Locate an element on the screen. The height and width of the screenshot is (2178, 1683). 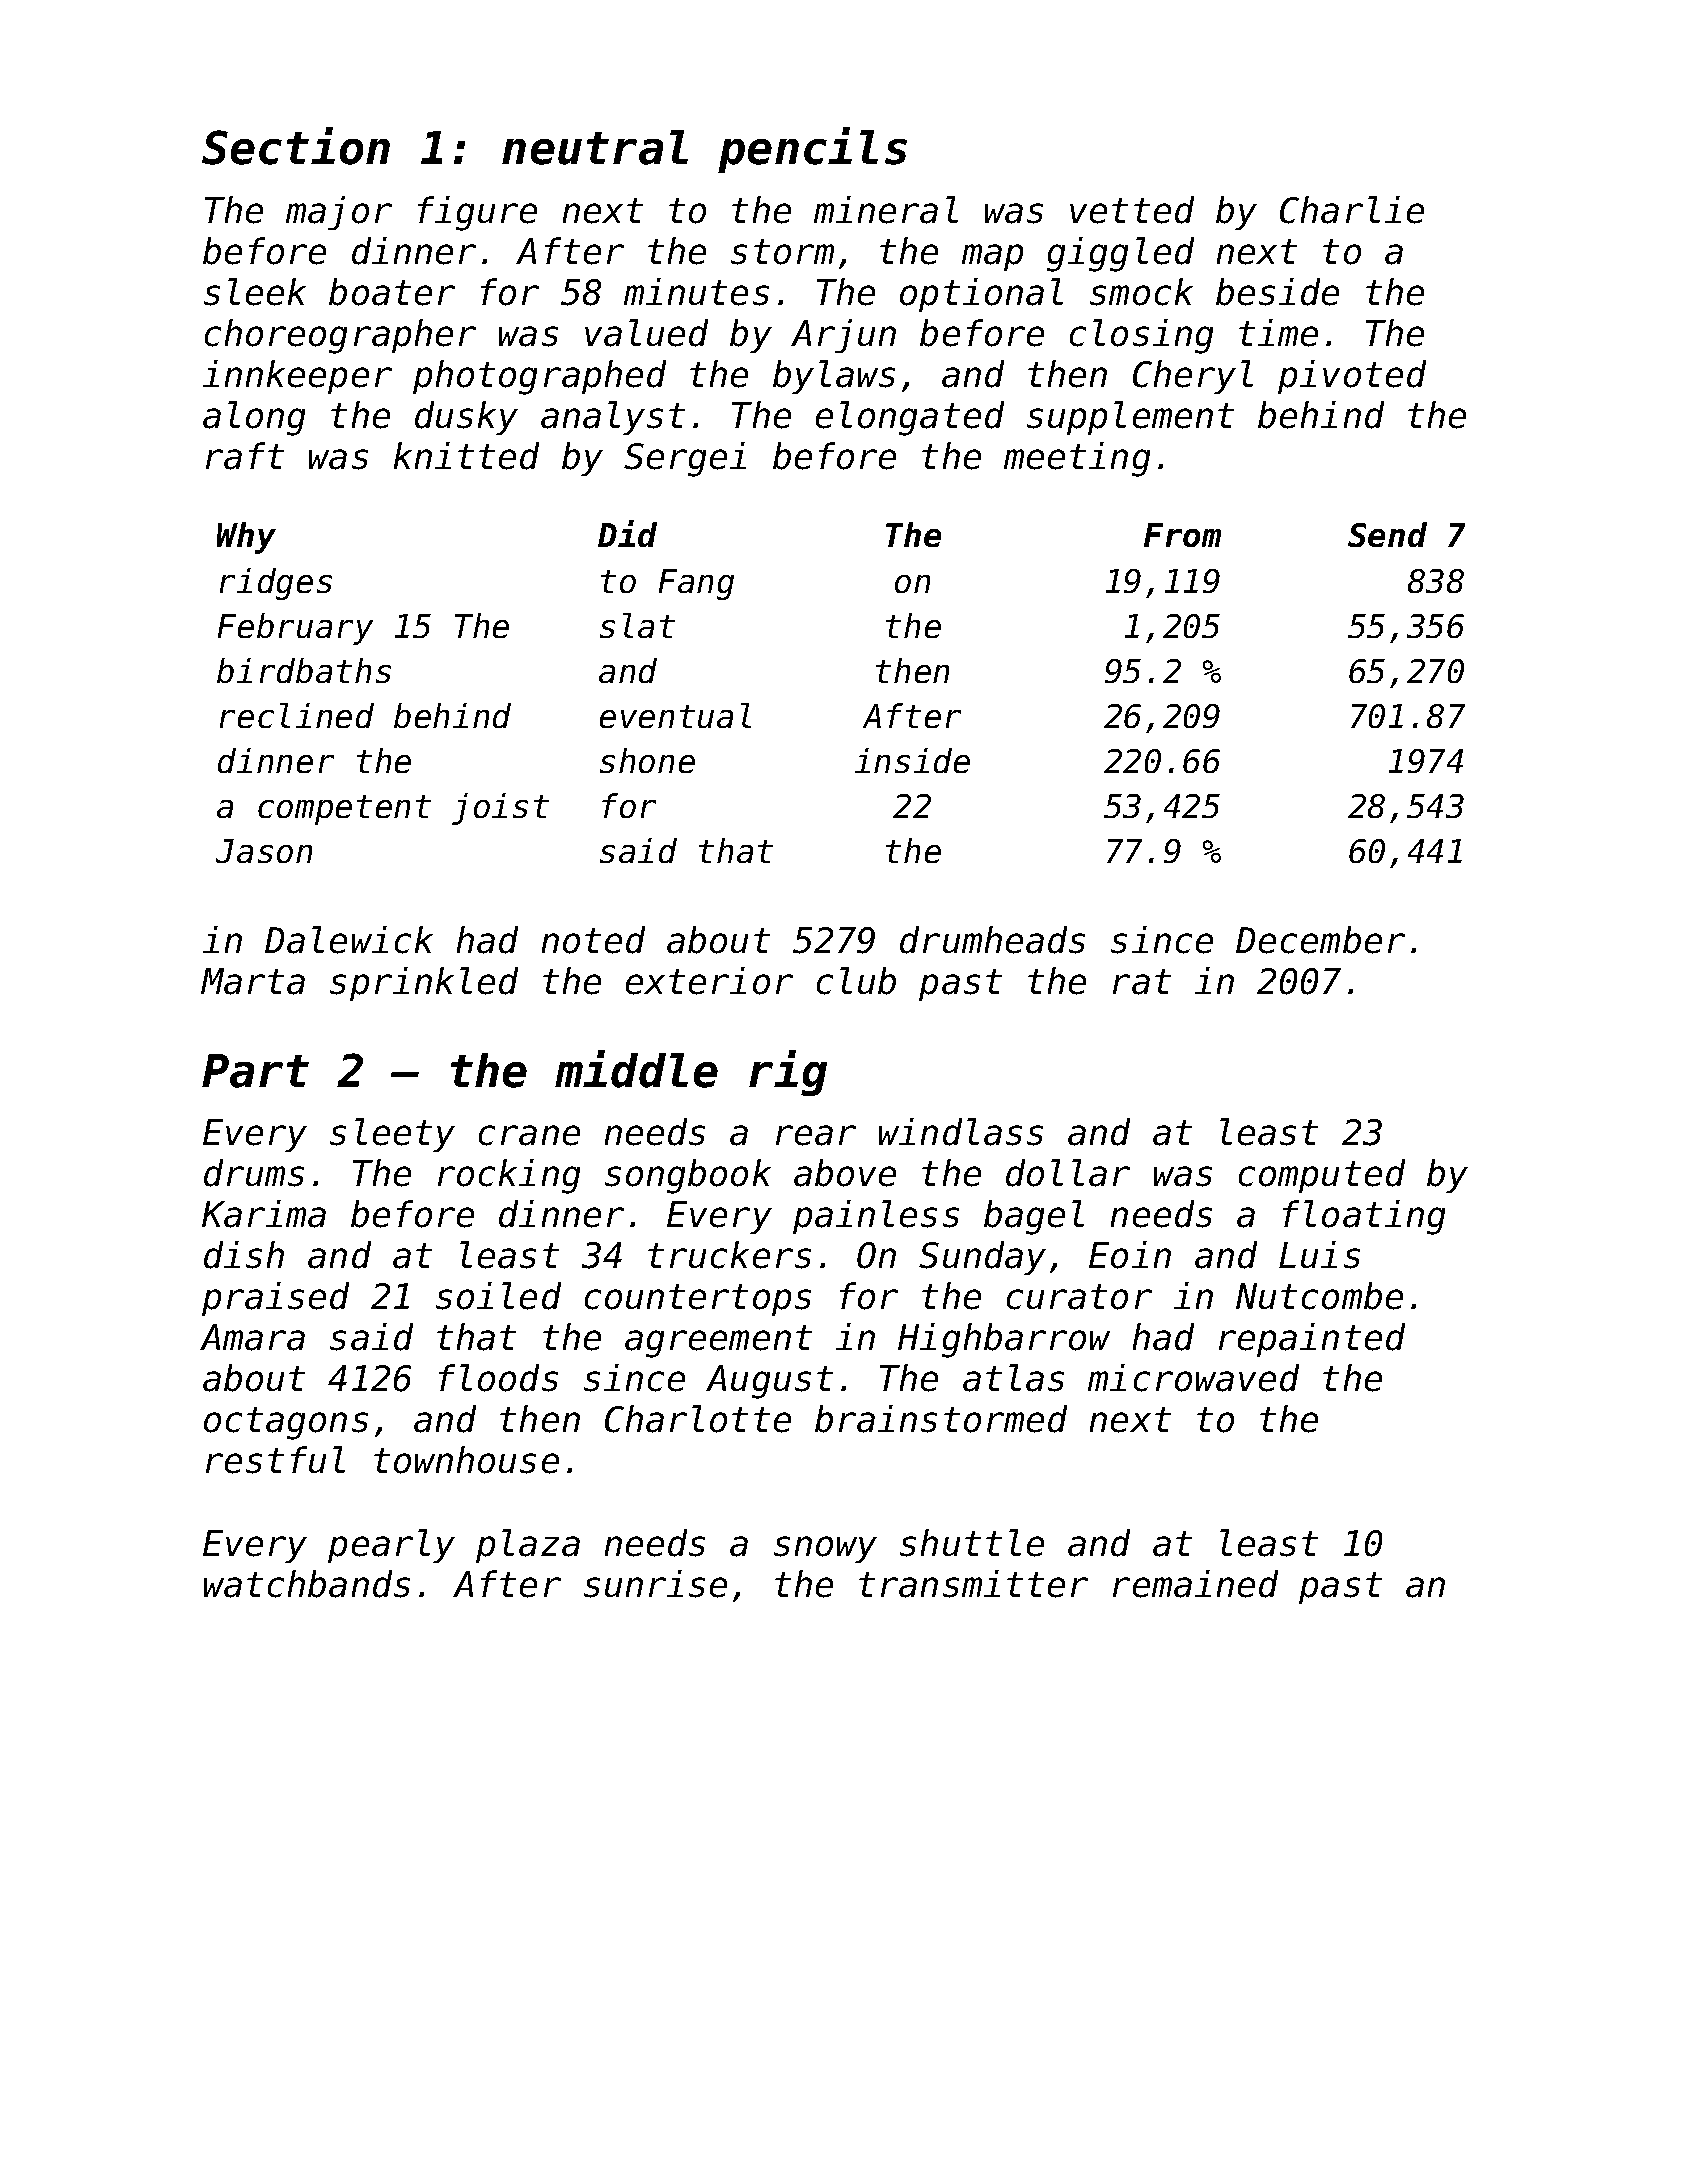
Charlie is located at coordinates (1352, 210).
